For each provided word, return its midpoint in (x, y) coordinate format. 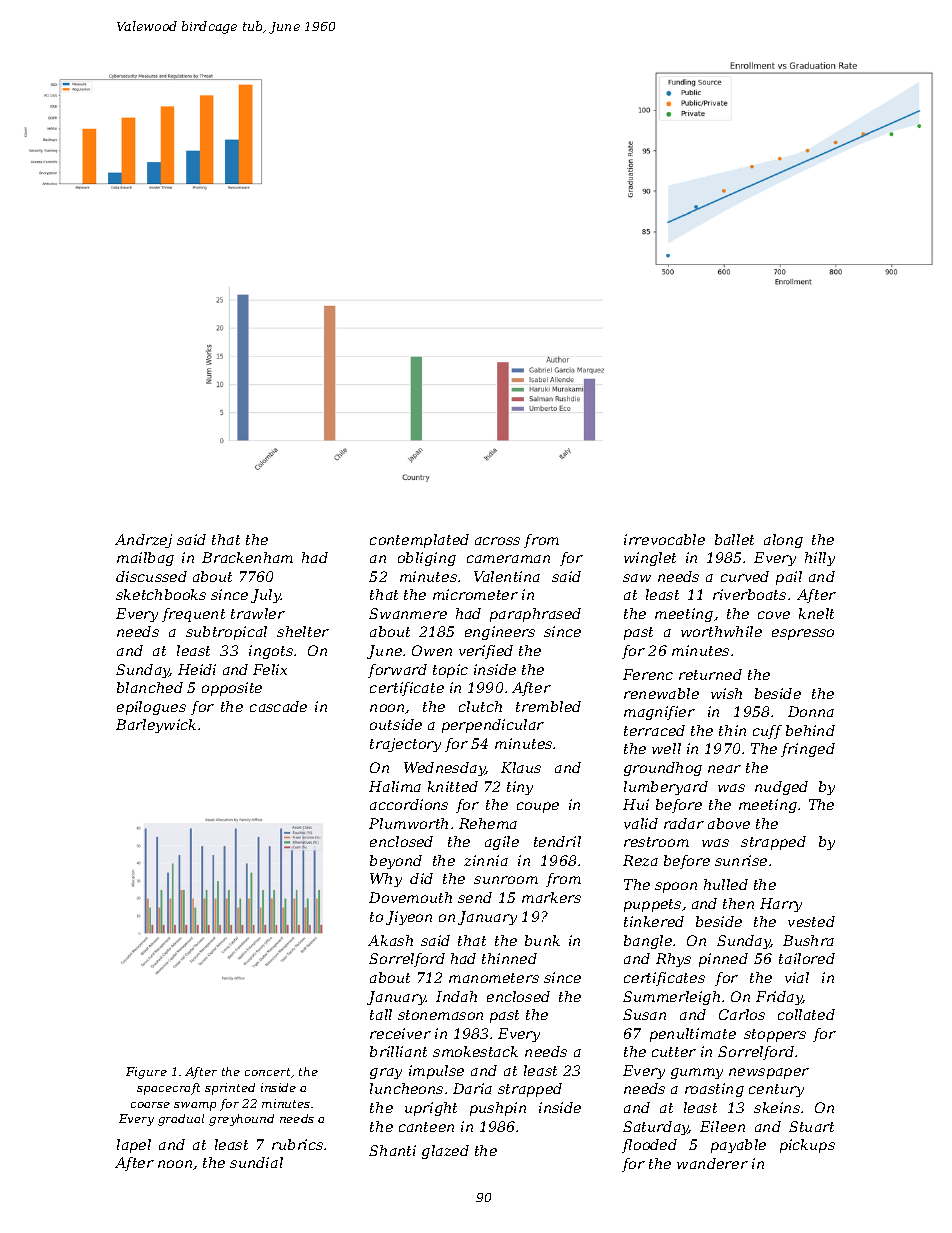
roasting (714, 1090)
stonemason (440, 1015)
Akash (390, 940)
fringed (808, 750)
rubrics (297, 1144)
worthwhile (721, 631)
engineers (500, 633)
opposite (232, 689)
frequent (193, 615)
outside (396, 724)
